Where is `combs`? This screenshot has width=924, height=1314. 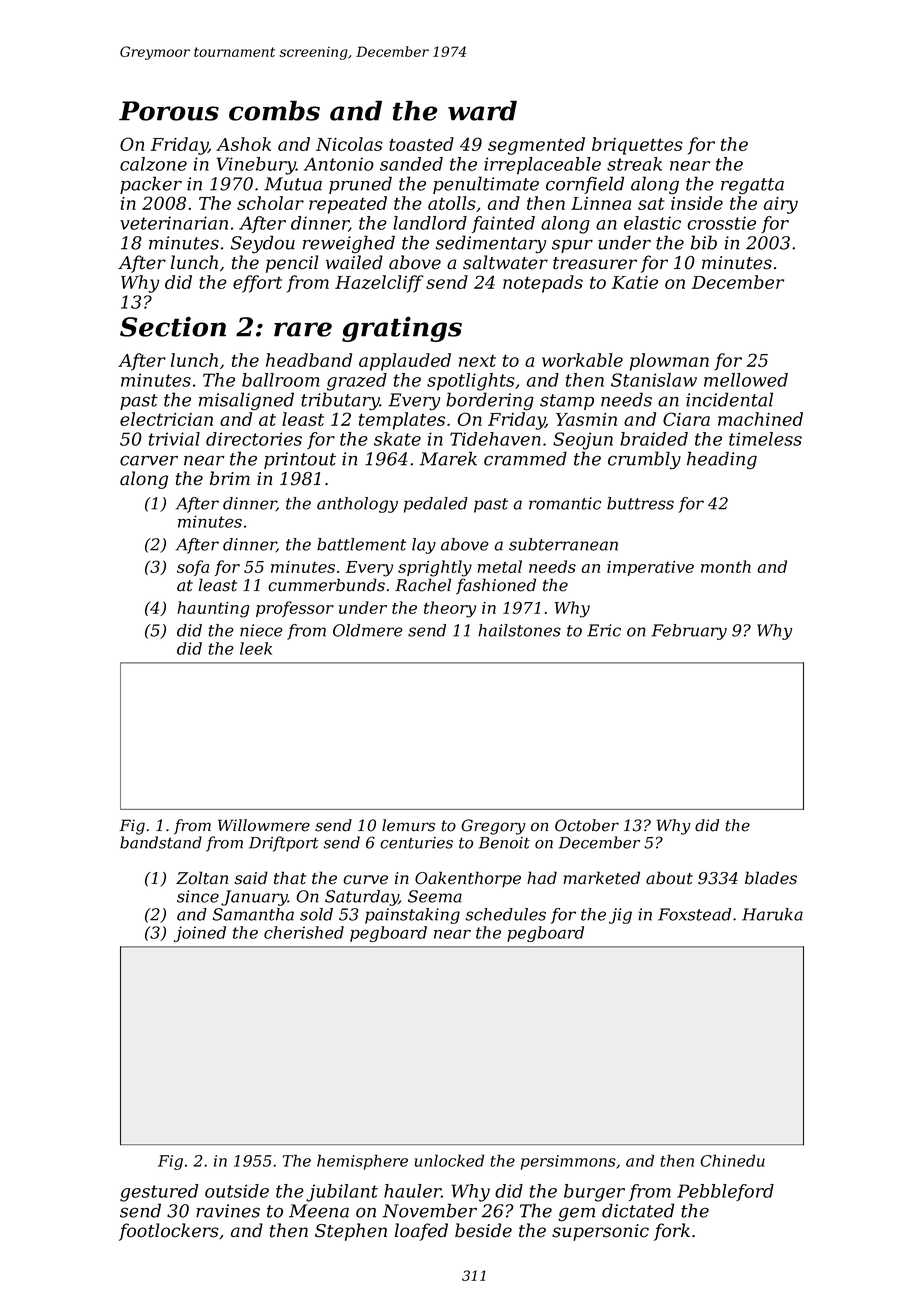
combs is located at coordinates (274, 110).
